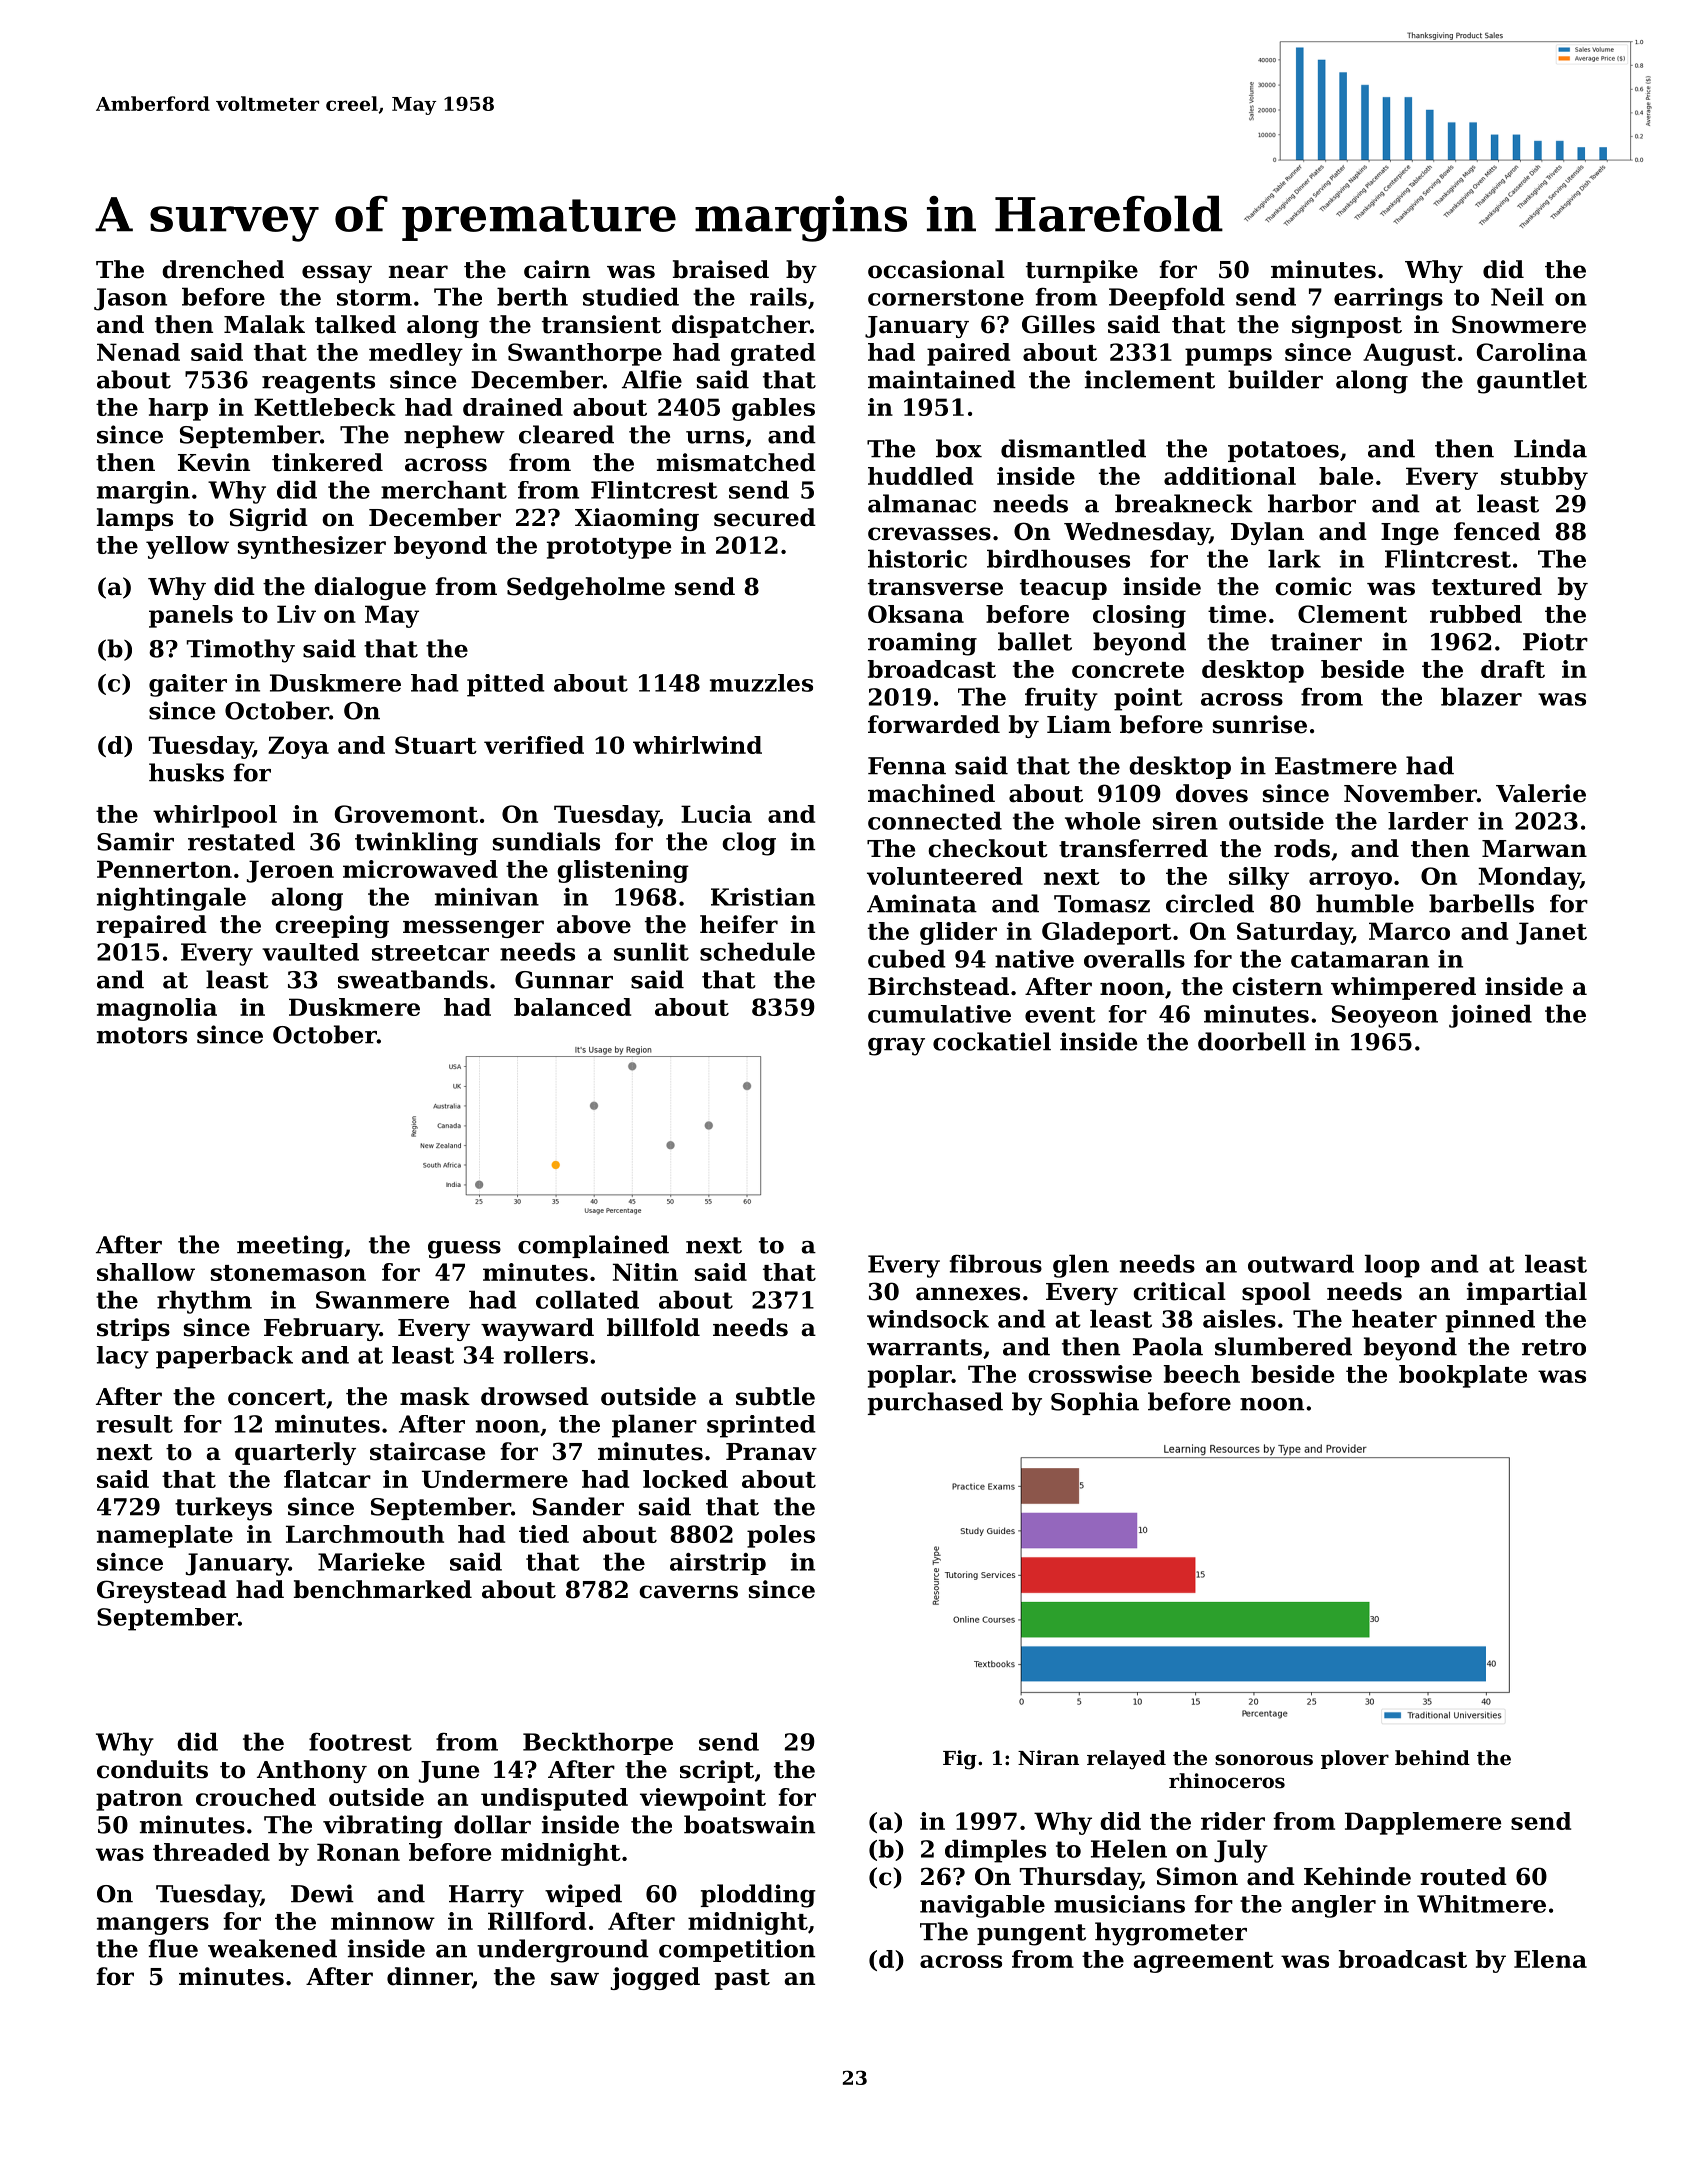 Image resolution: width=1683 pixels, height=2178 pixels. Describe the element at coordinates (1103, 821) in the screenshot. I see `whole` at that location.
